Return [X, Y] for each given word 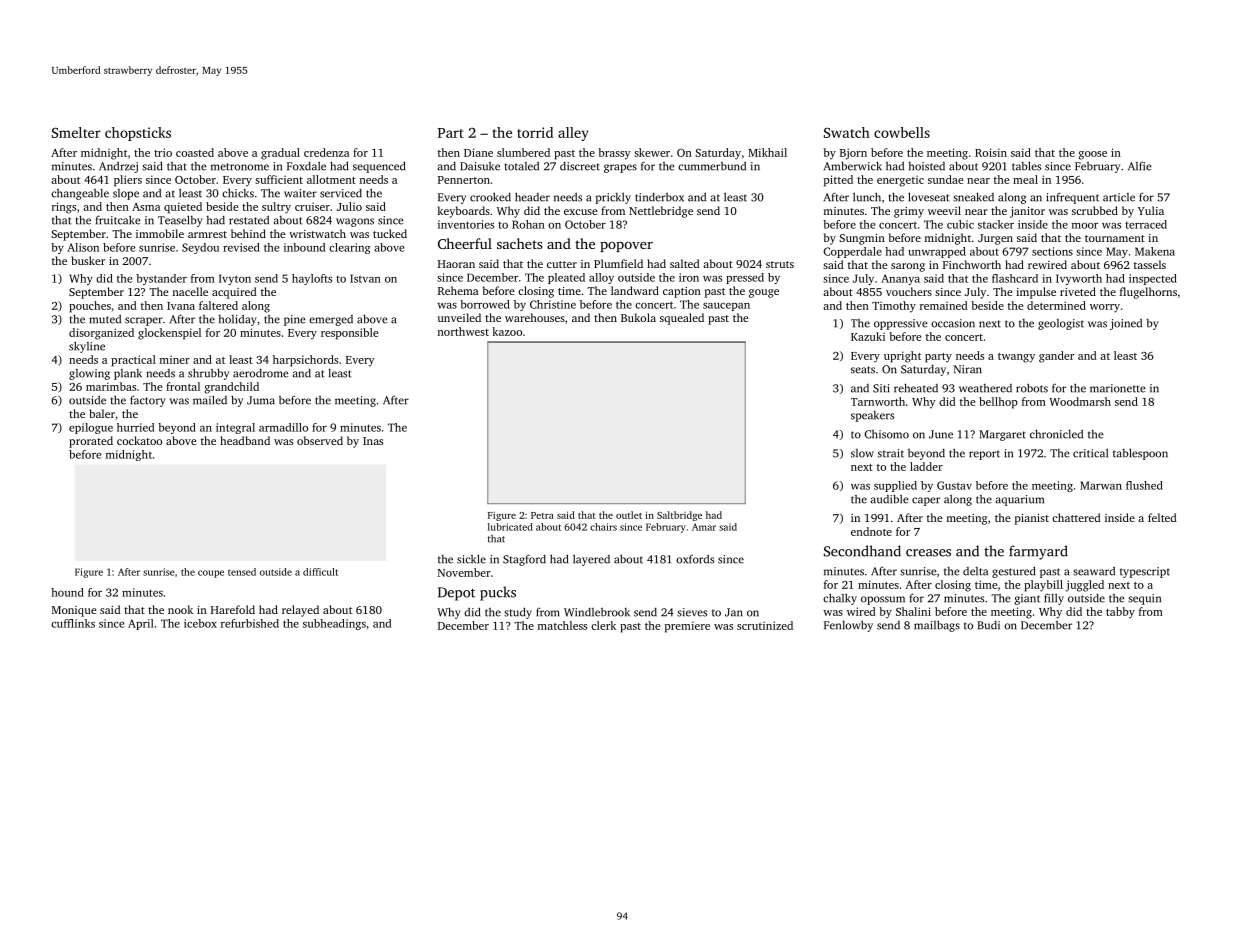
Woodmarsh [1080, 401]
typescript [1145, 572]
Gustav [954, 485]
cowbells [902, 132]
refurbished [250, 623]
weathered [985, 388]
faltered [218, 305]
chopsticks [138, 134]
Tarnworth [878, 401]
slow [862, 453]
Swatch [847, 132]
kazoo [507, 331]
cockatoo [139, 440]
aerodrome [261, 373]
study [518, 613]
